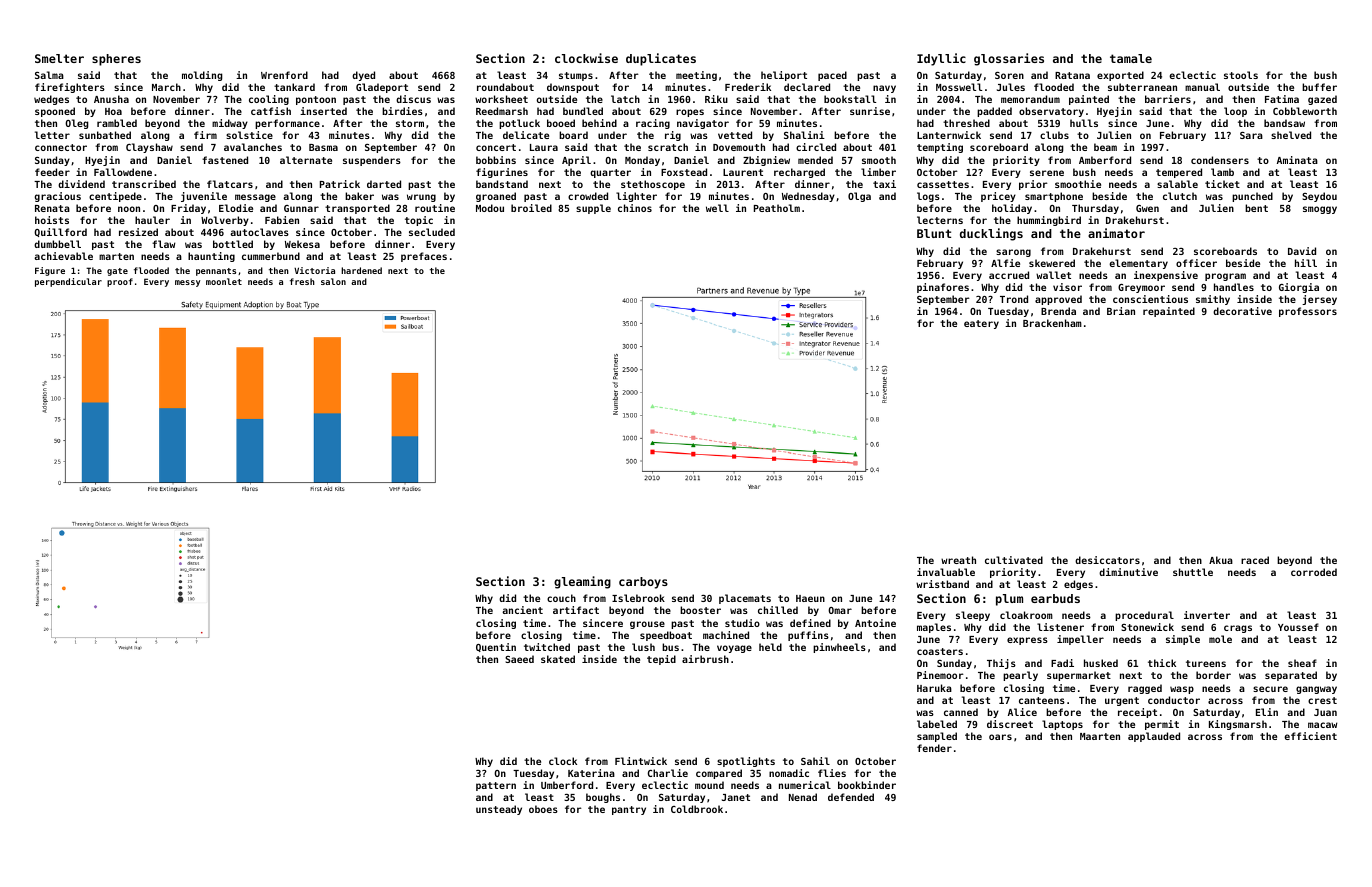 The height and width of the screenshot is (887, 1372). I want to click on pantry, so click(629, 810).
